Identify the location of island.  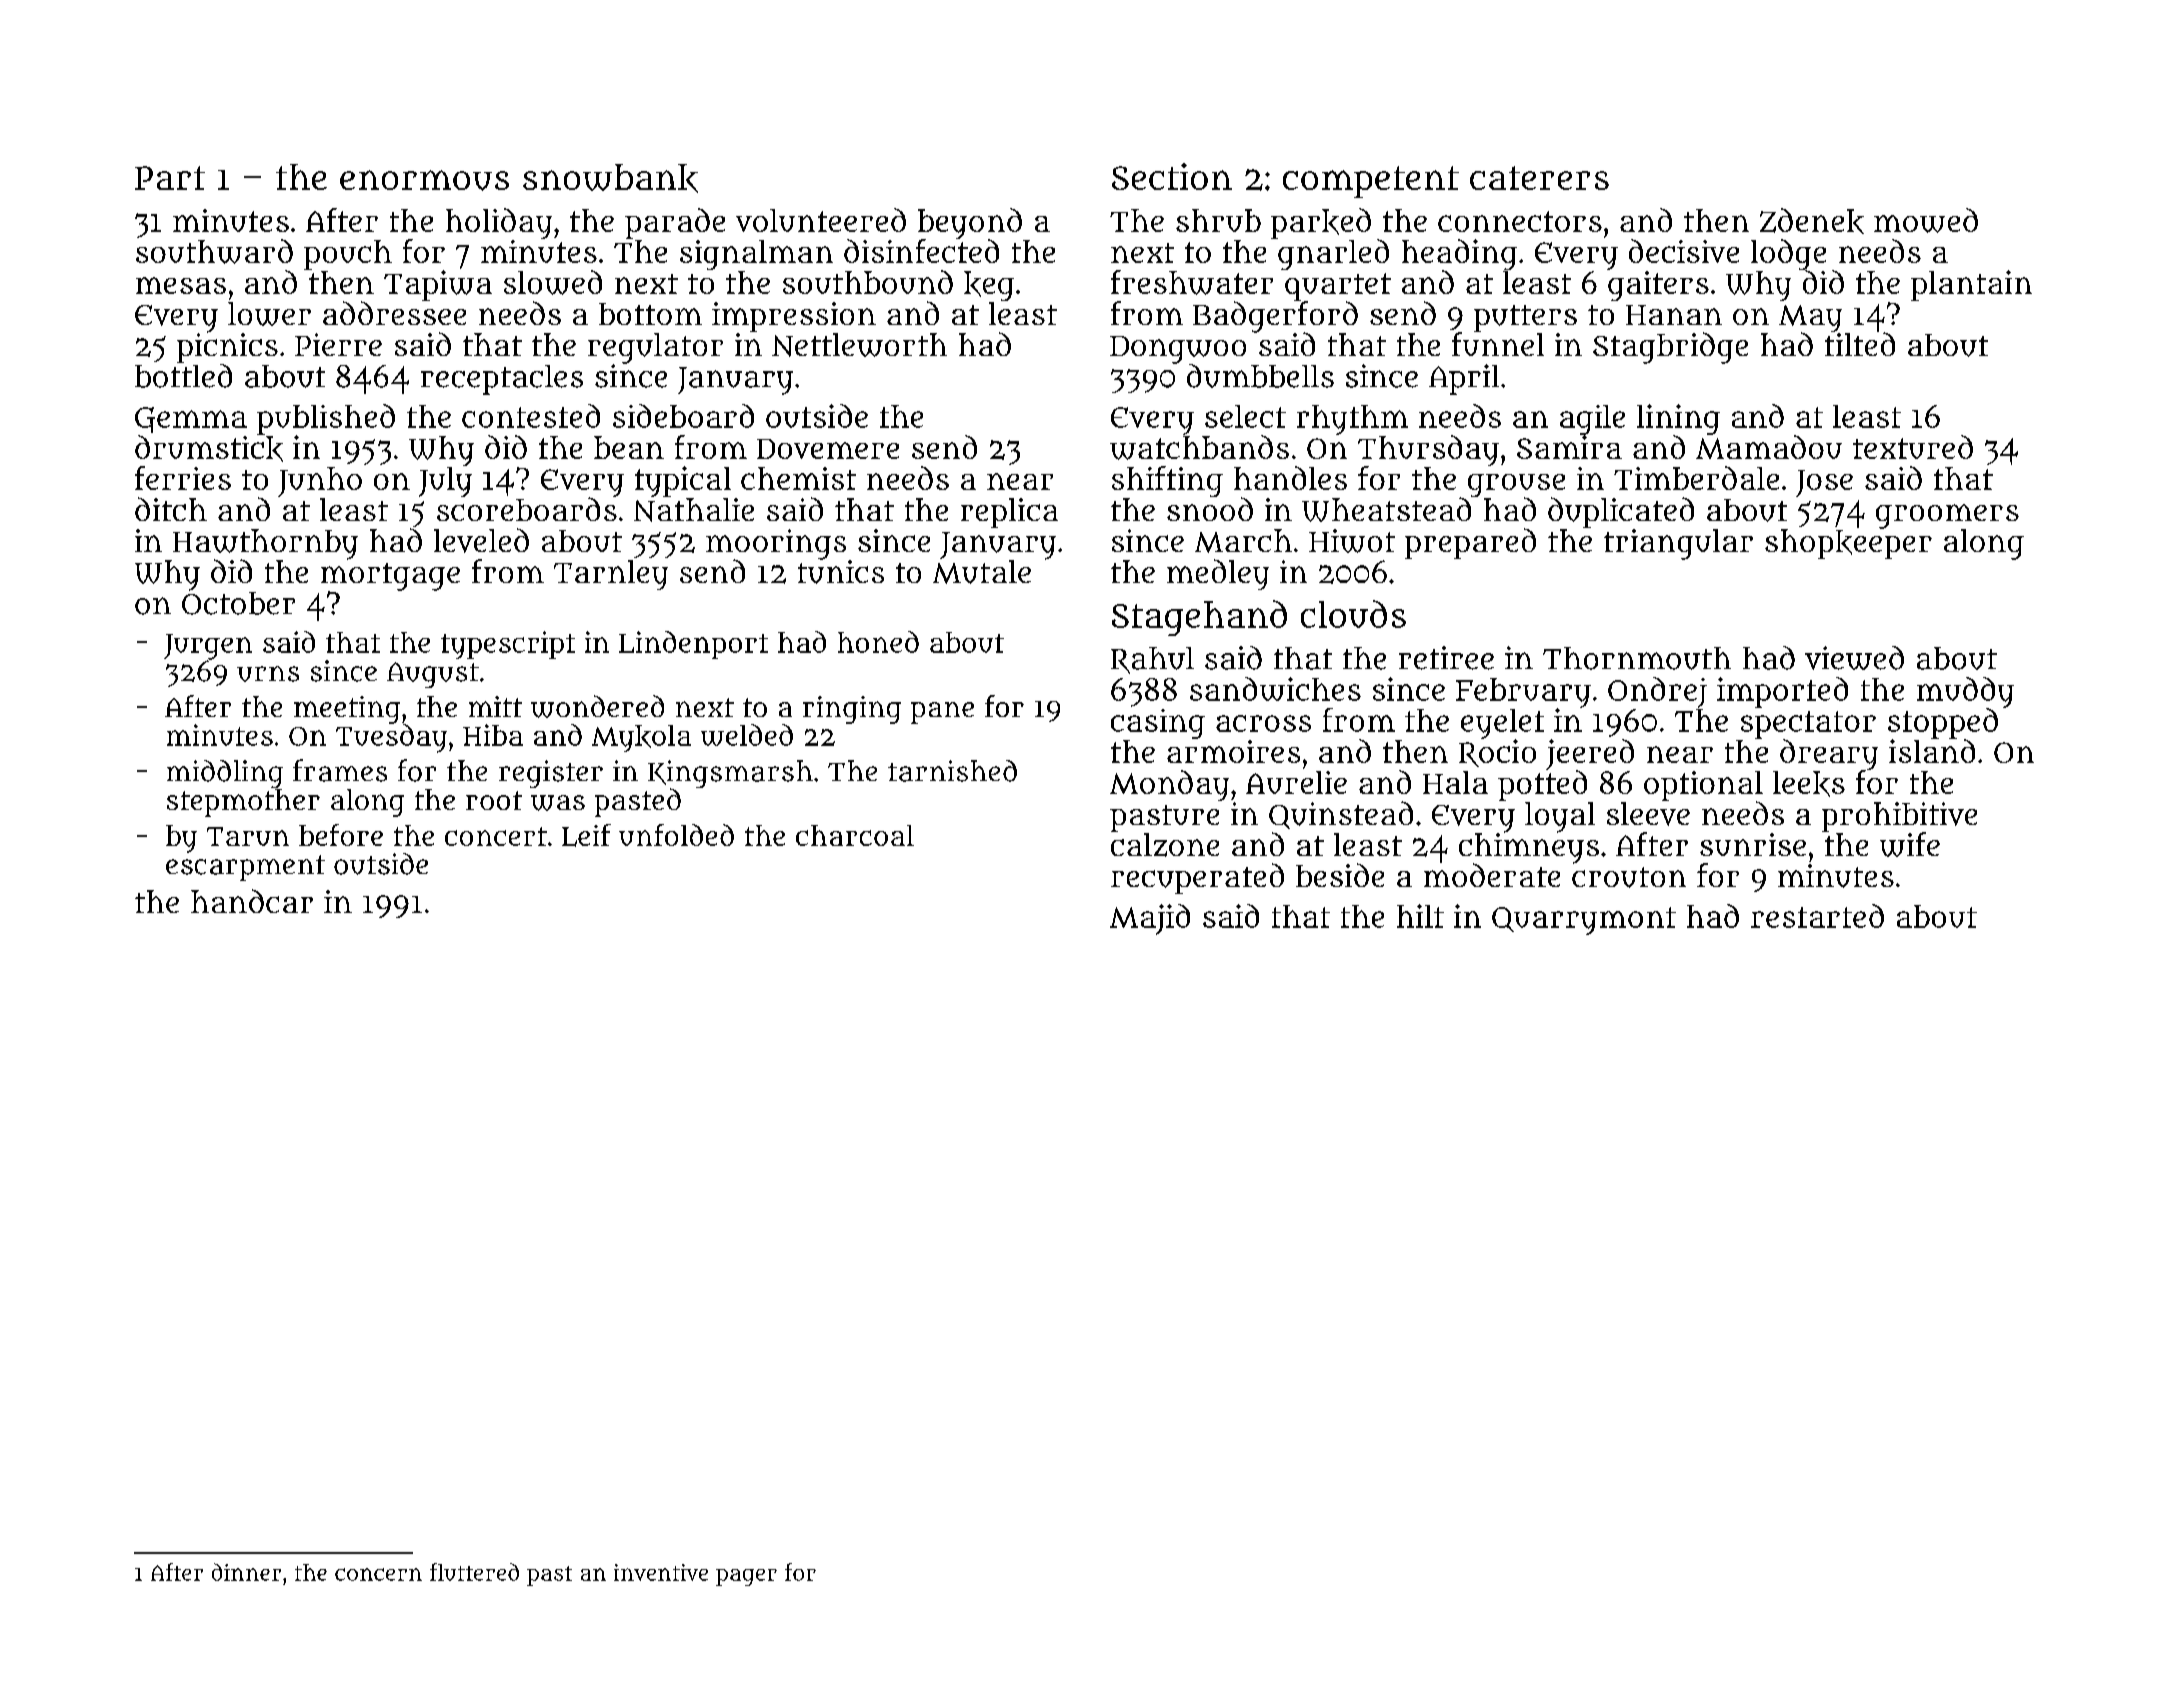
(1932, 751).
